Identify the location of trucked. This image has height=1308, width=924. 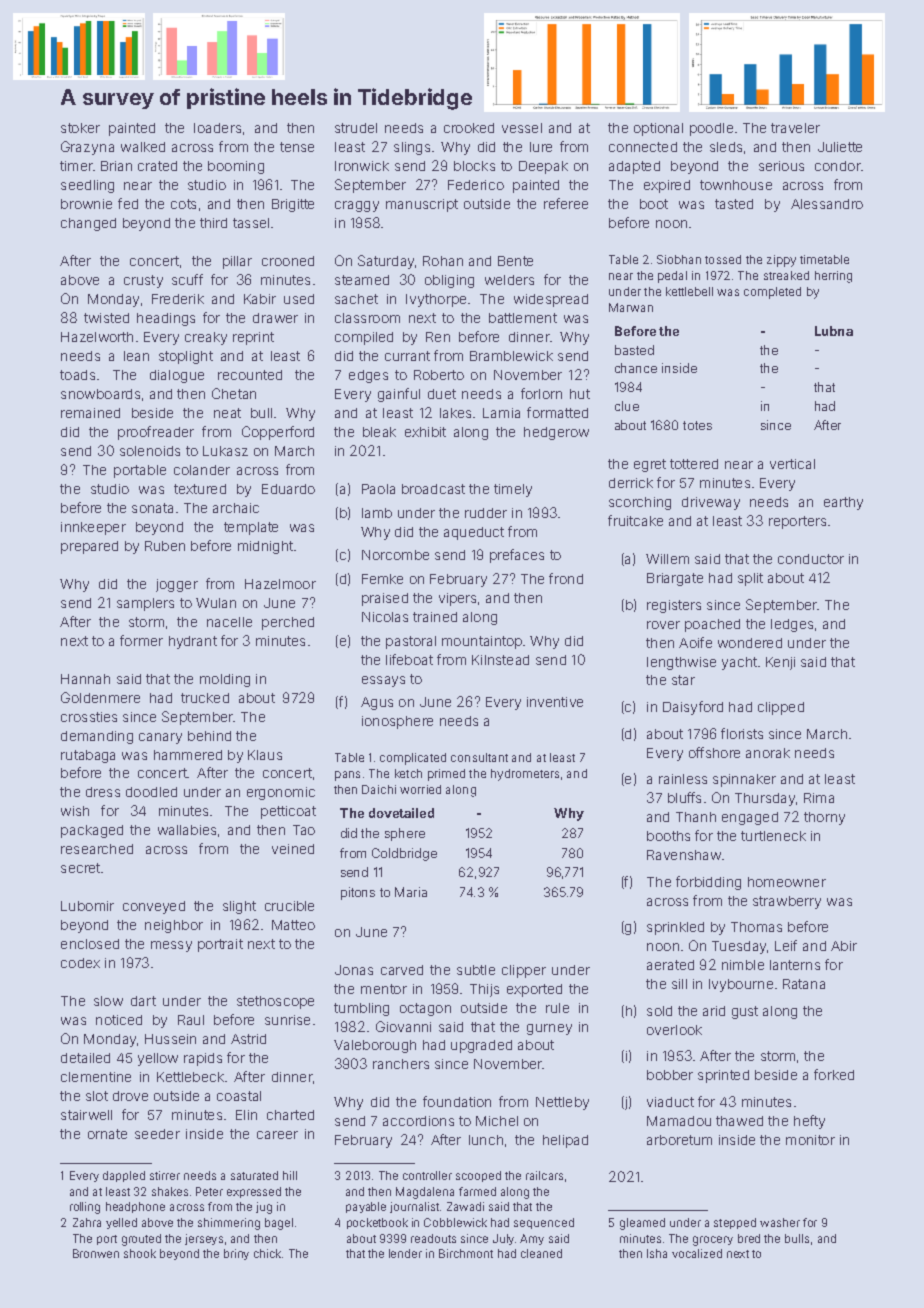
(205, 698).
